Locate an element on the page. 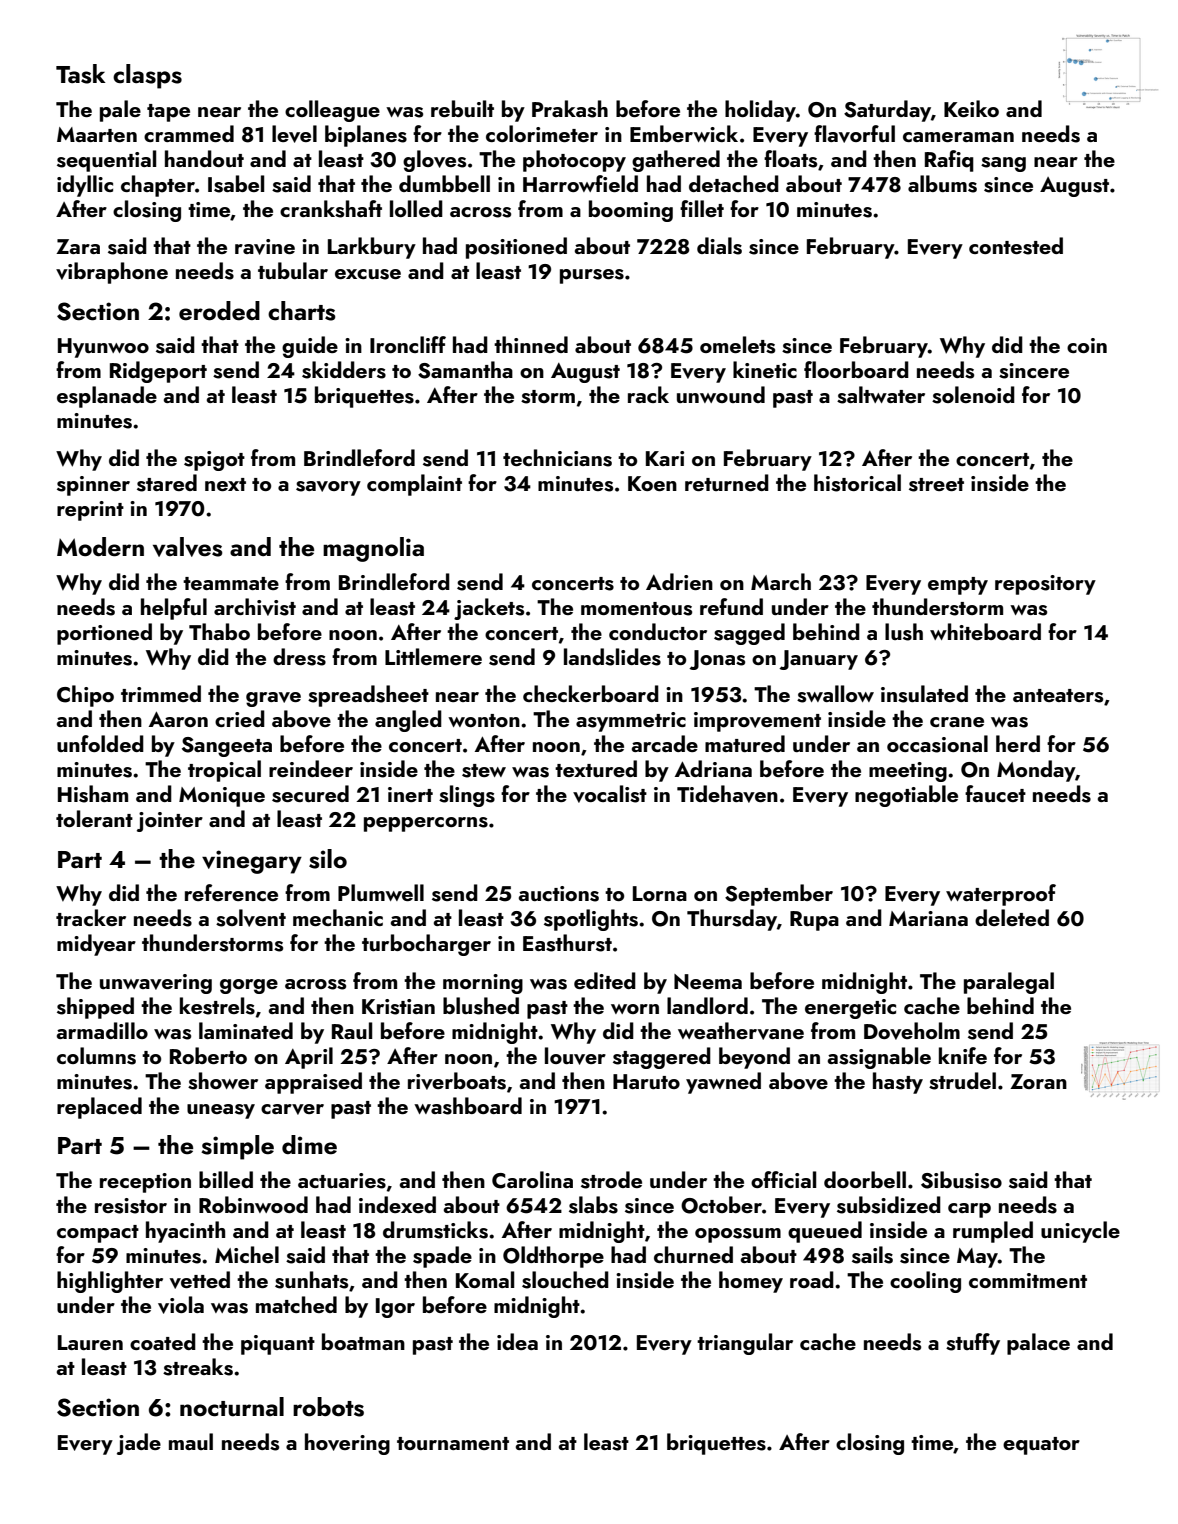  level is located at coordinates (294, 134).
